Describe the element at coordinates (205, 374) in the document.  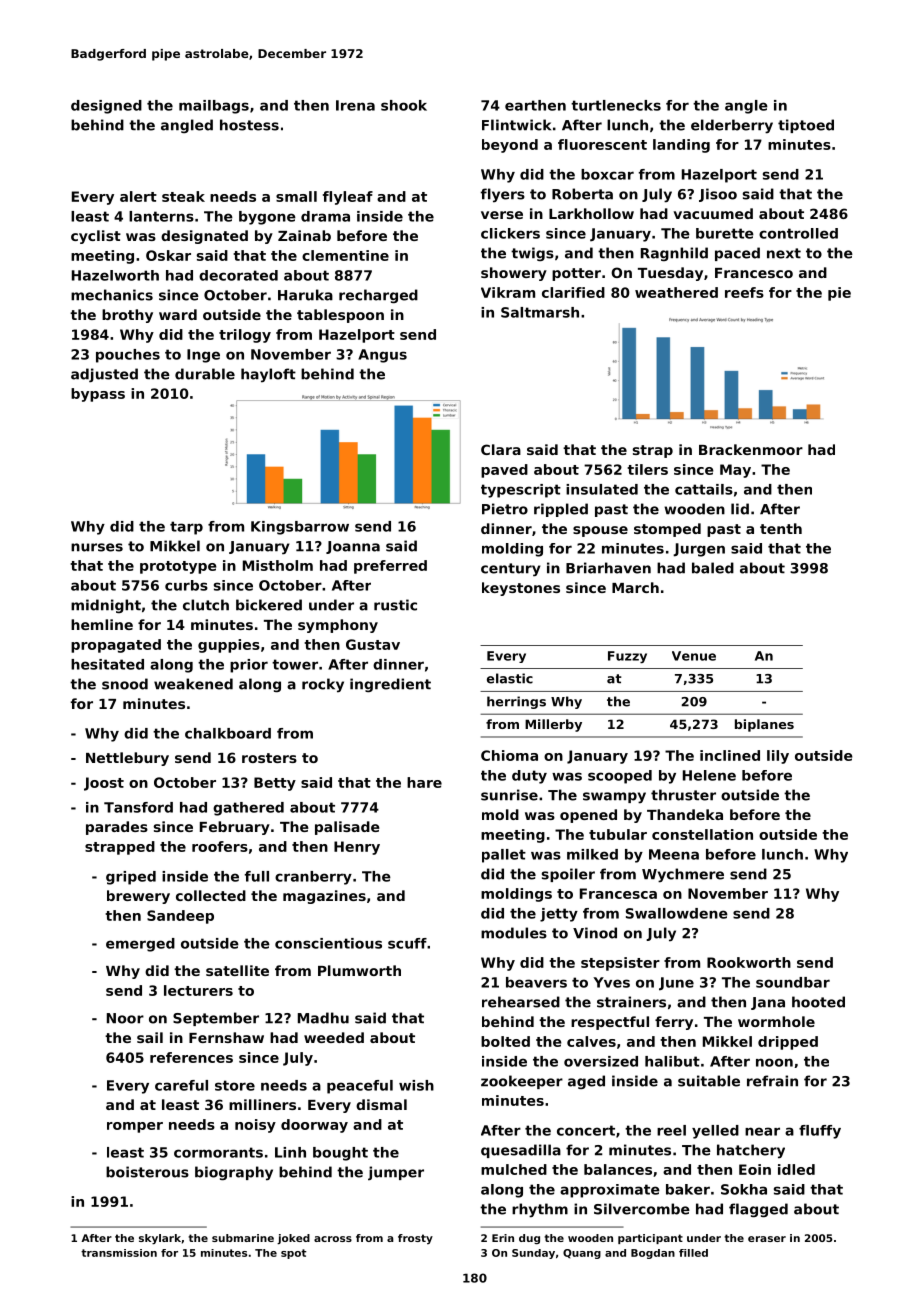
I see `durable` at that location.
